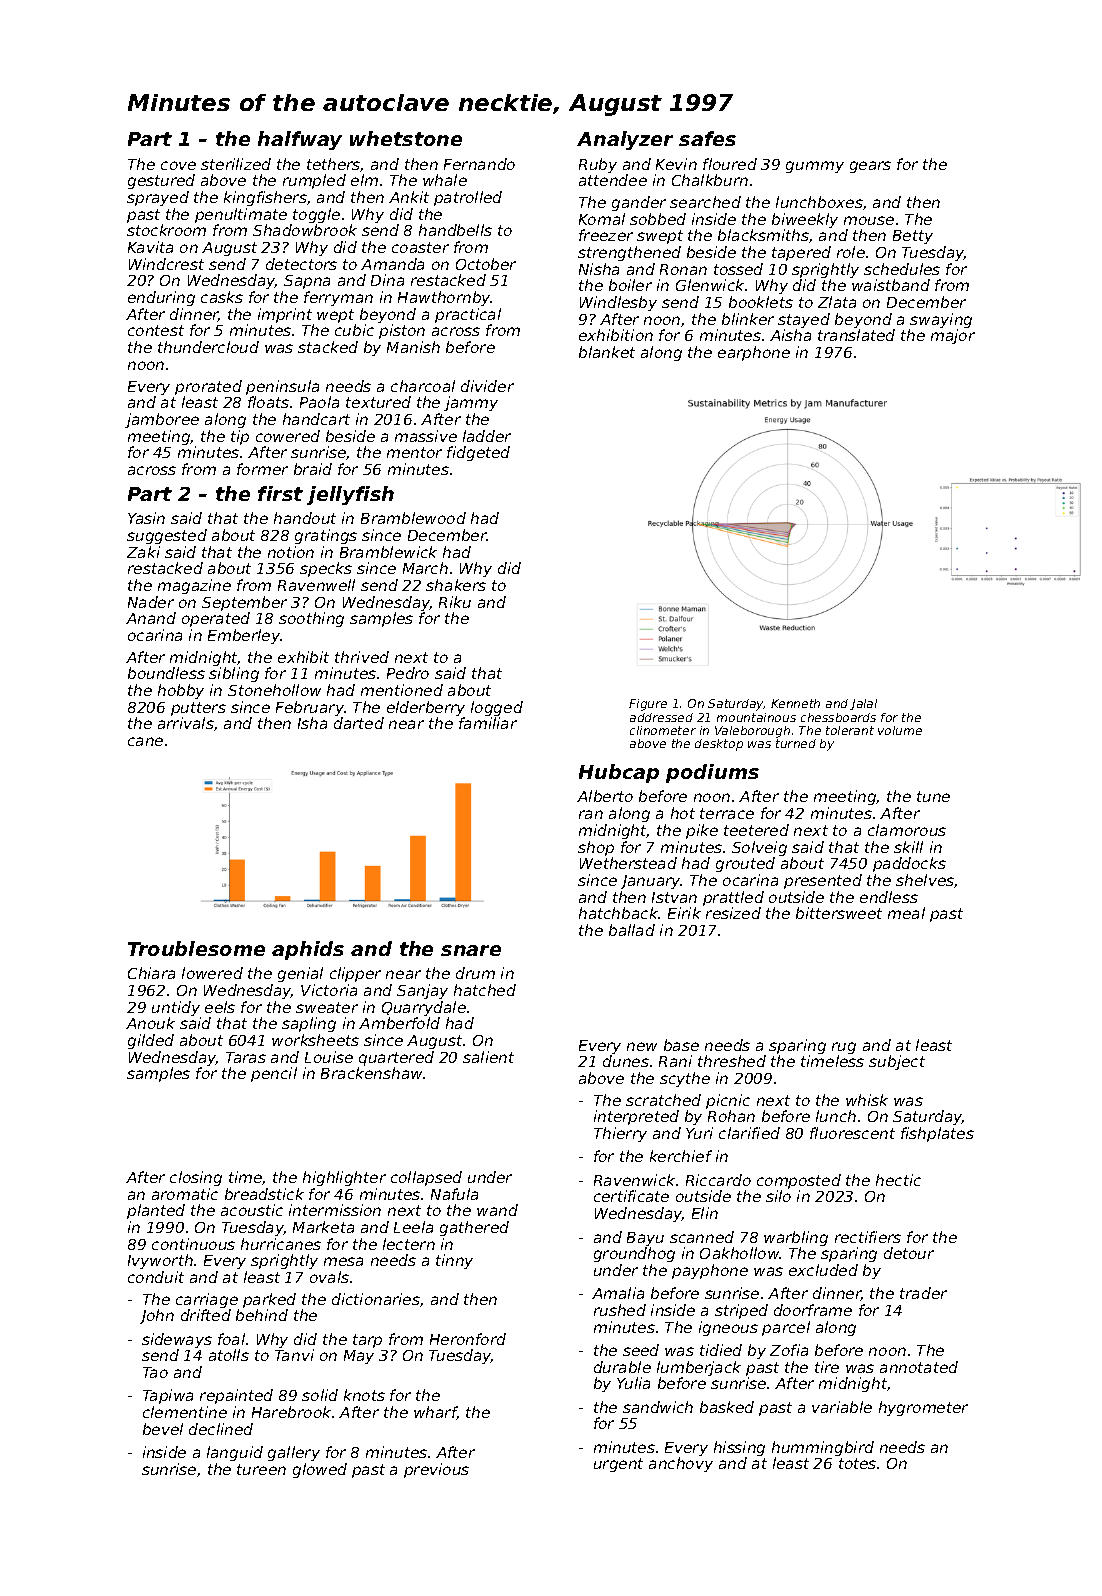  I want to click on former, so click(262, 469).
